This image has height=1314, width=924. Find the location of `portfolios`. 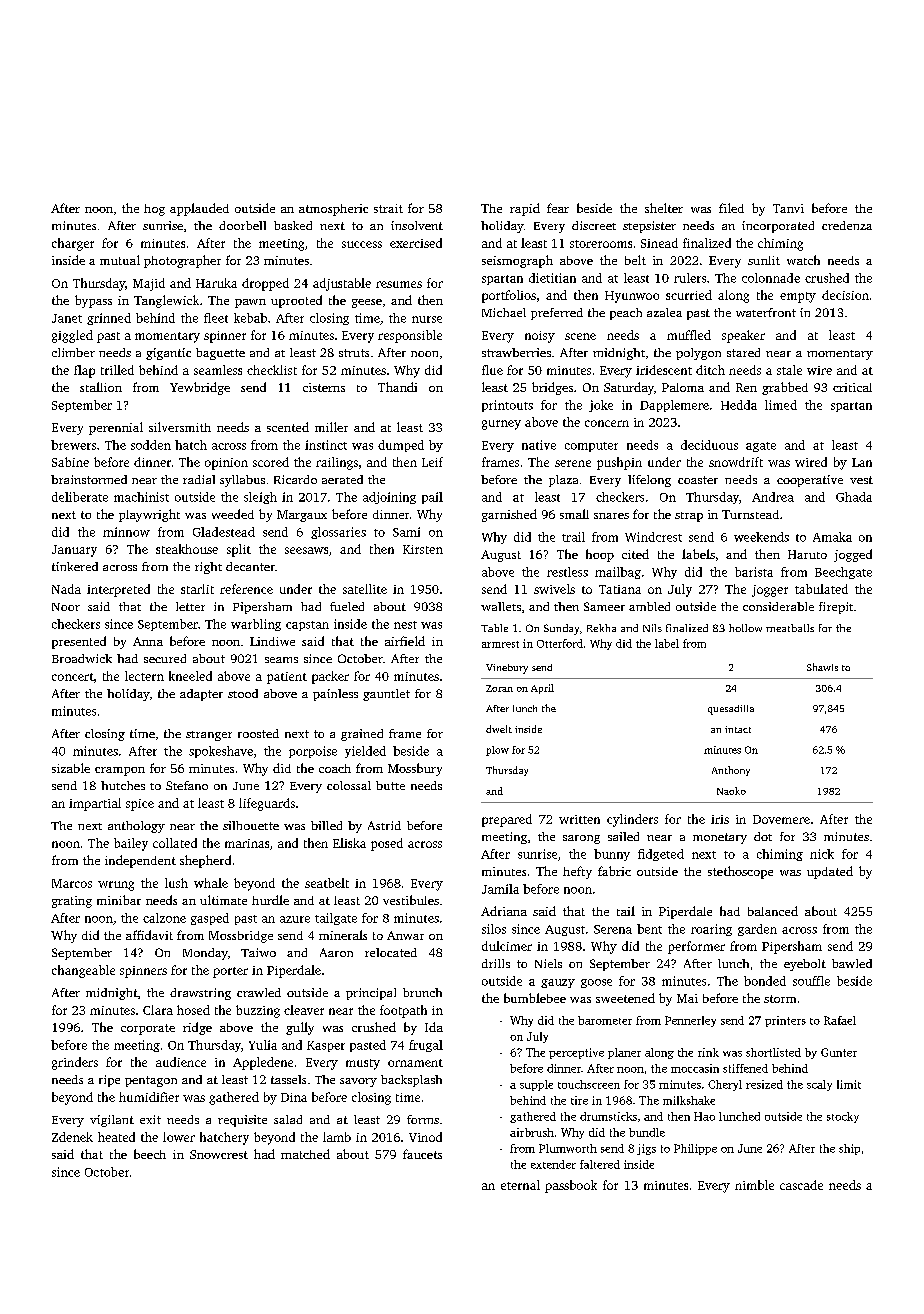

portfolios is located at coordinates (509, 296).
